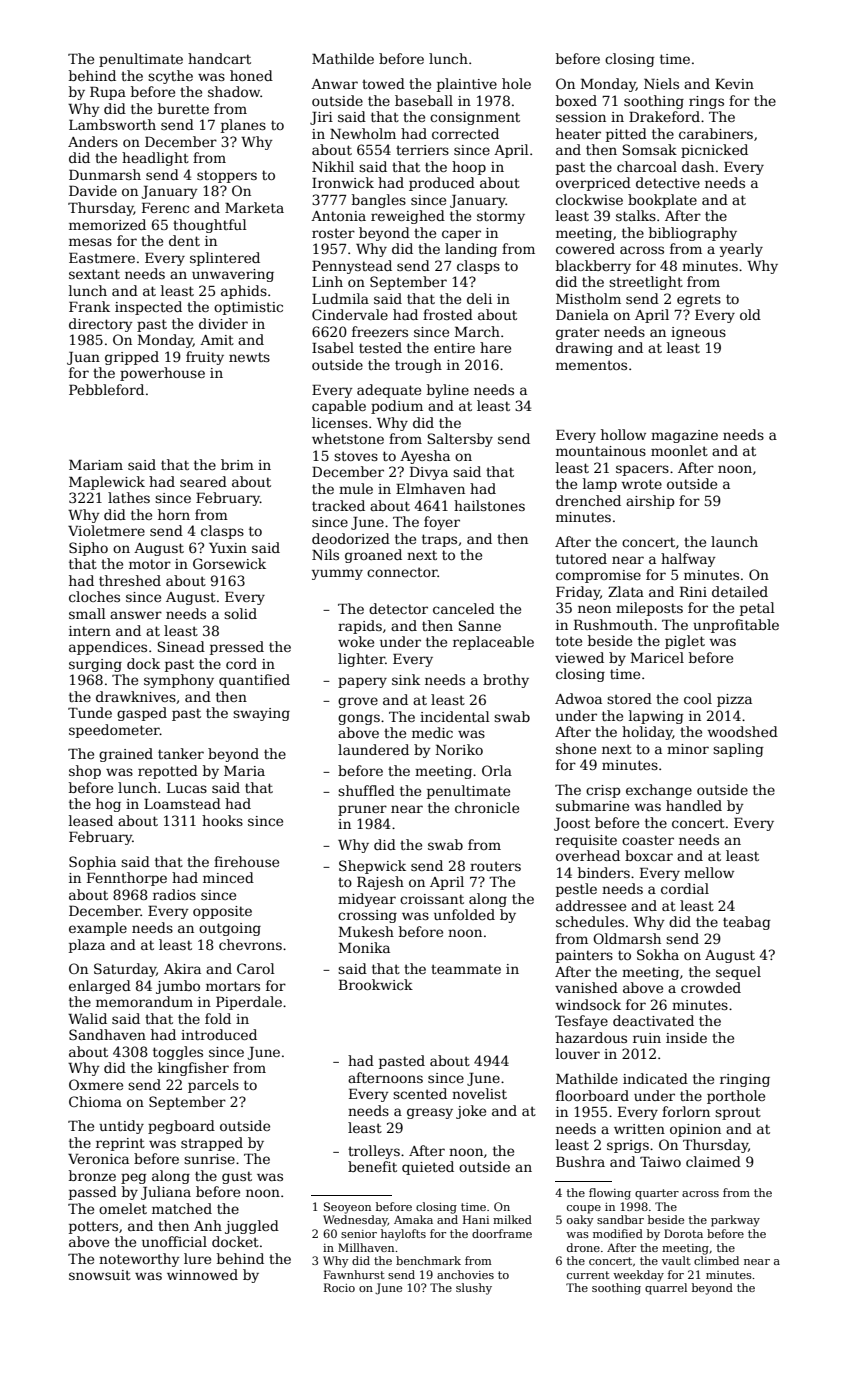 The image size is (849, 1400). I want to click on pizza, so click(734, 700).
